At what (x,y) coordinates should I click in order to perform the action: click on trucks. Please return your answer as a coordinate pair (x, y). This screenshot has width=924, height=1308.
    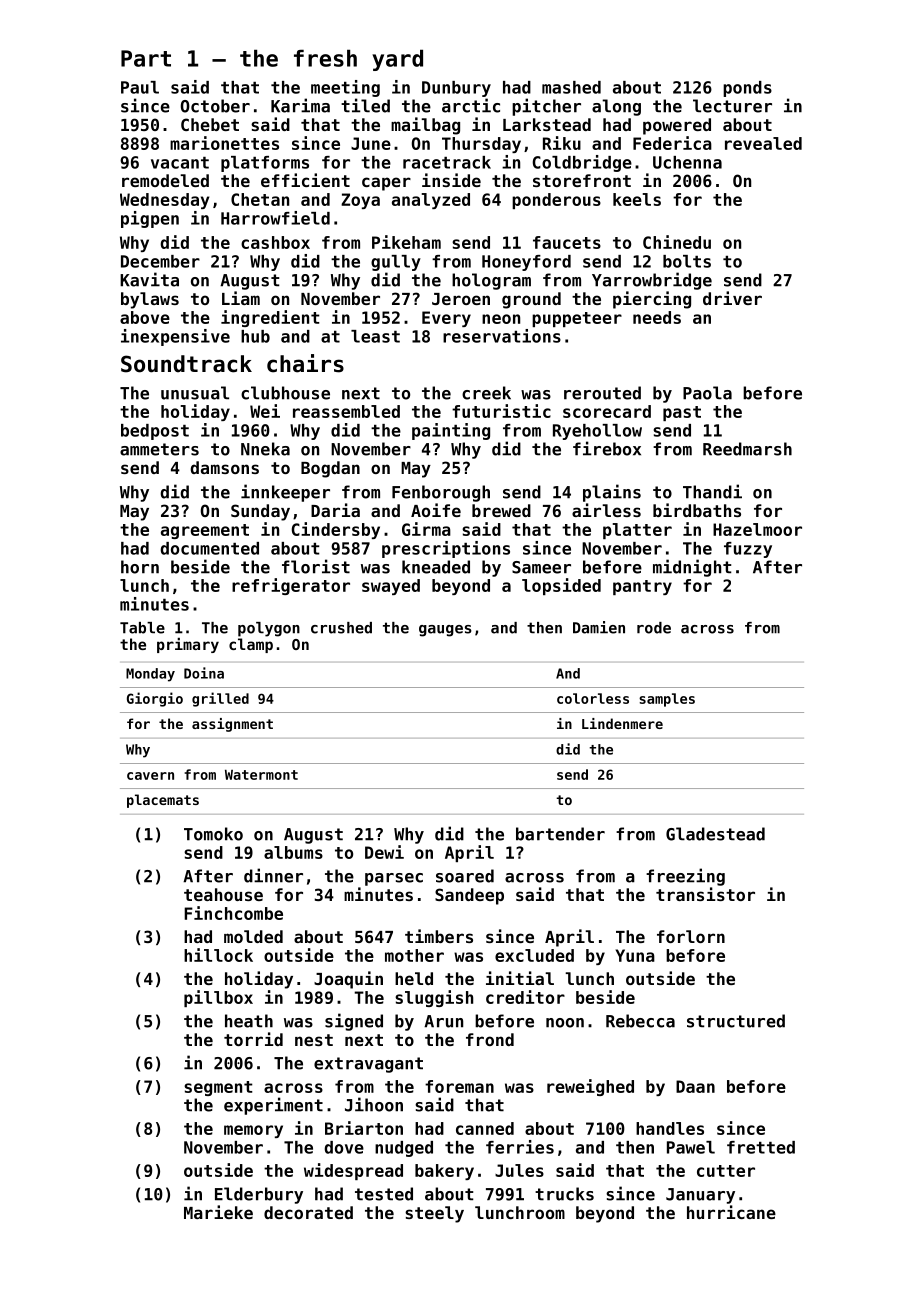
    Looking at the image, I should click on (564, 1194).
